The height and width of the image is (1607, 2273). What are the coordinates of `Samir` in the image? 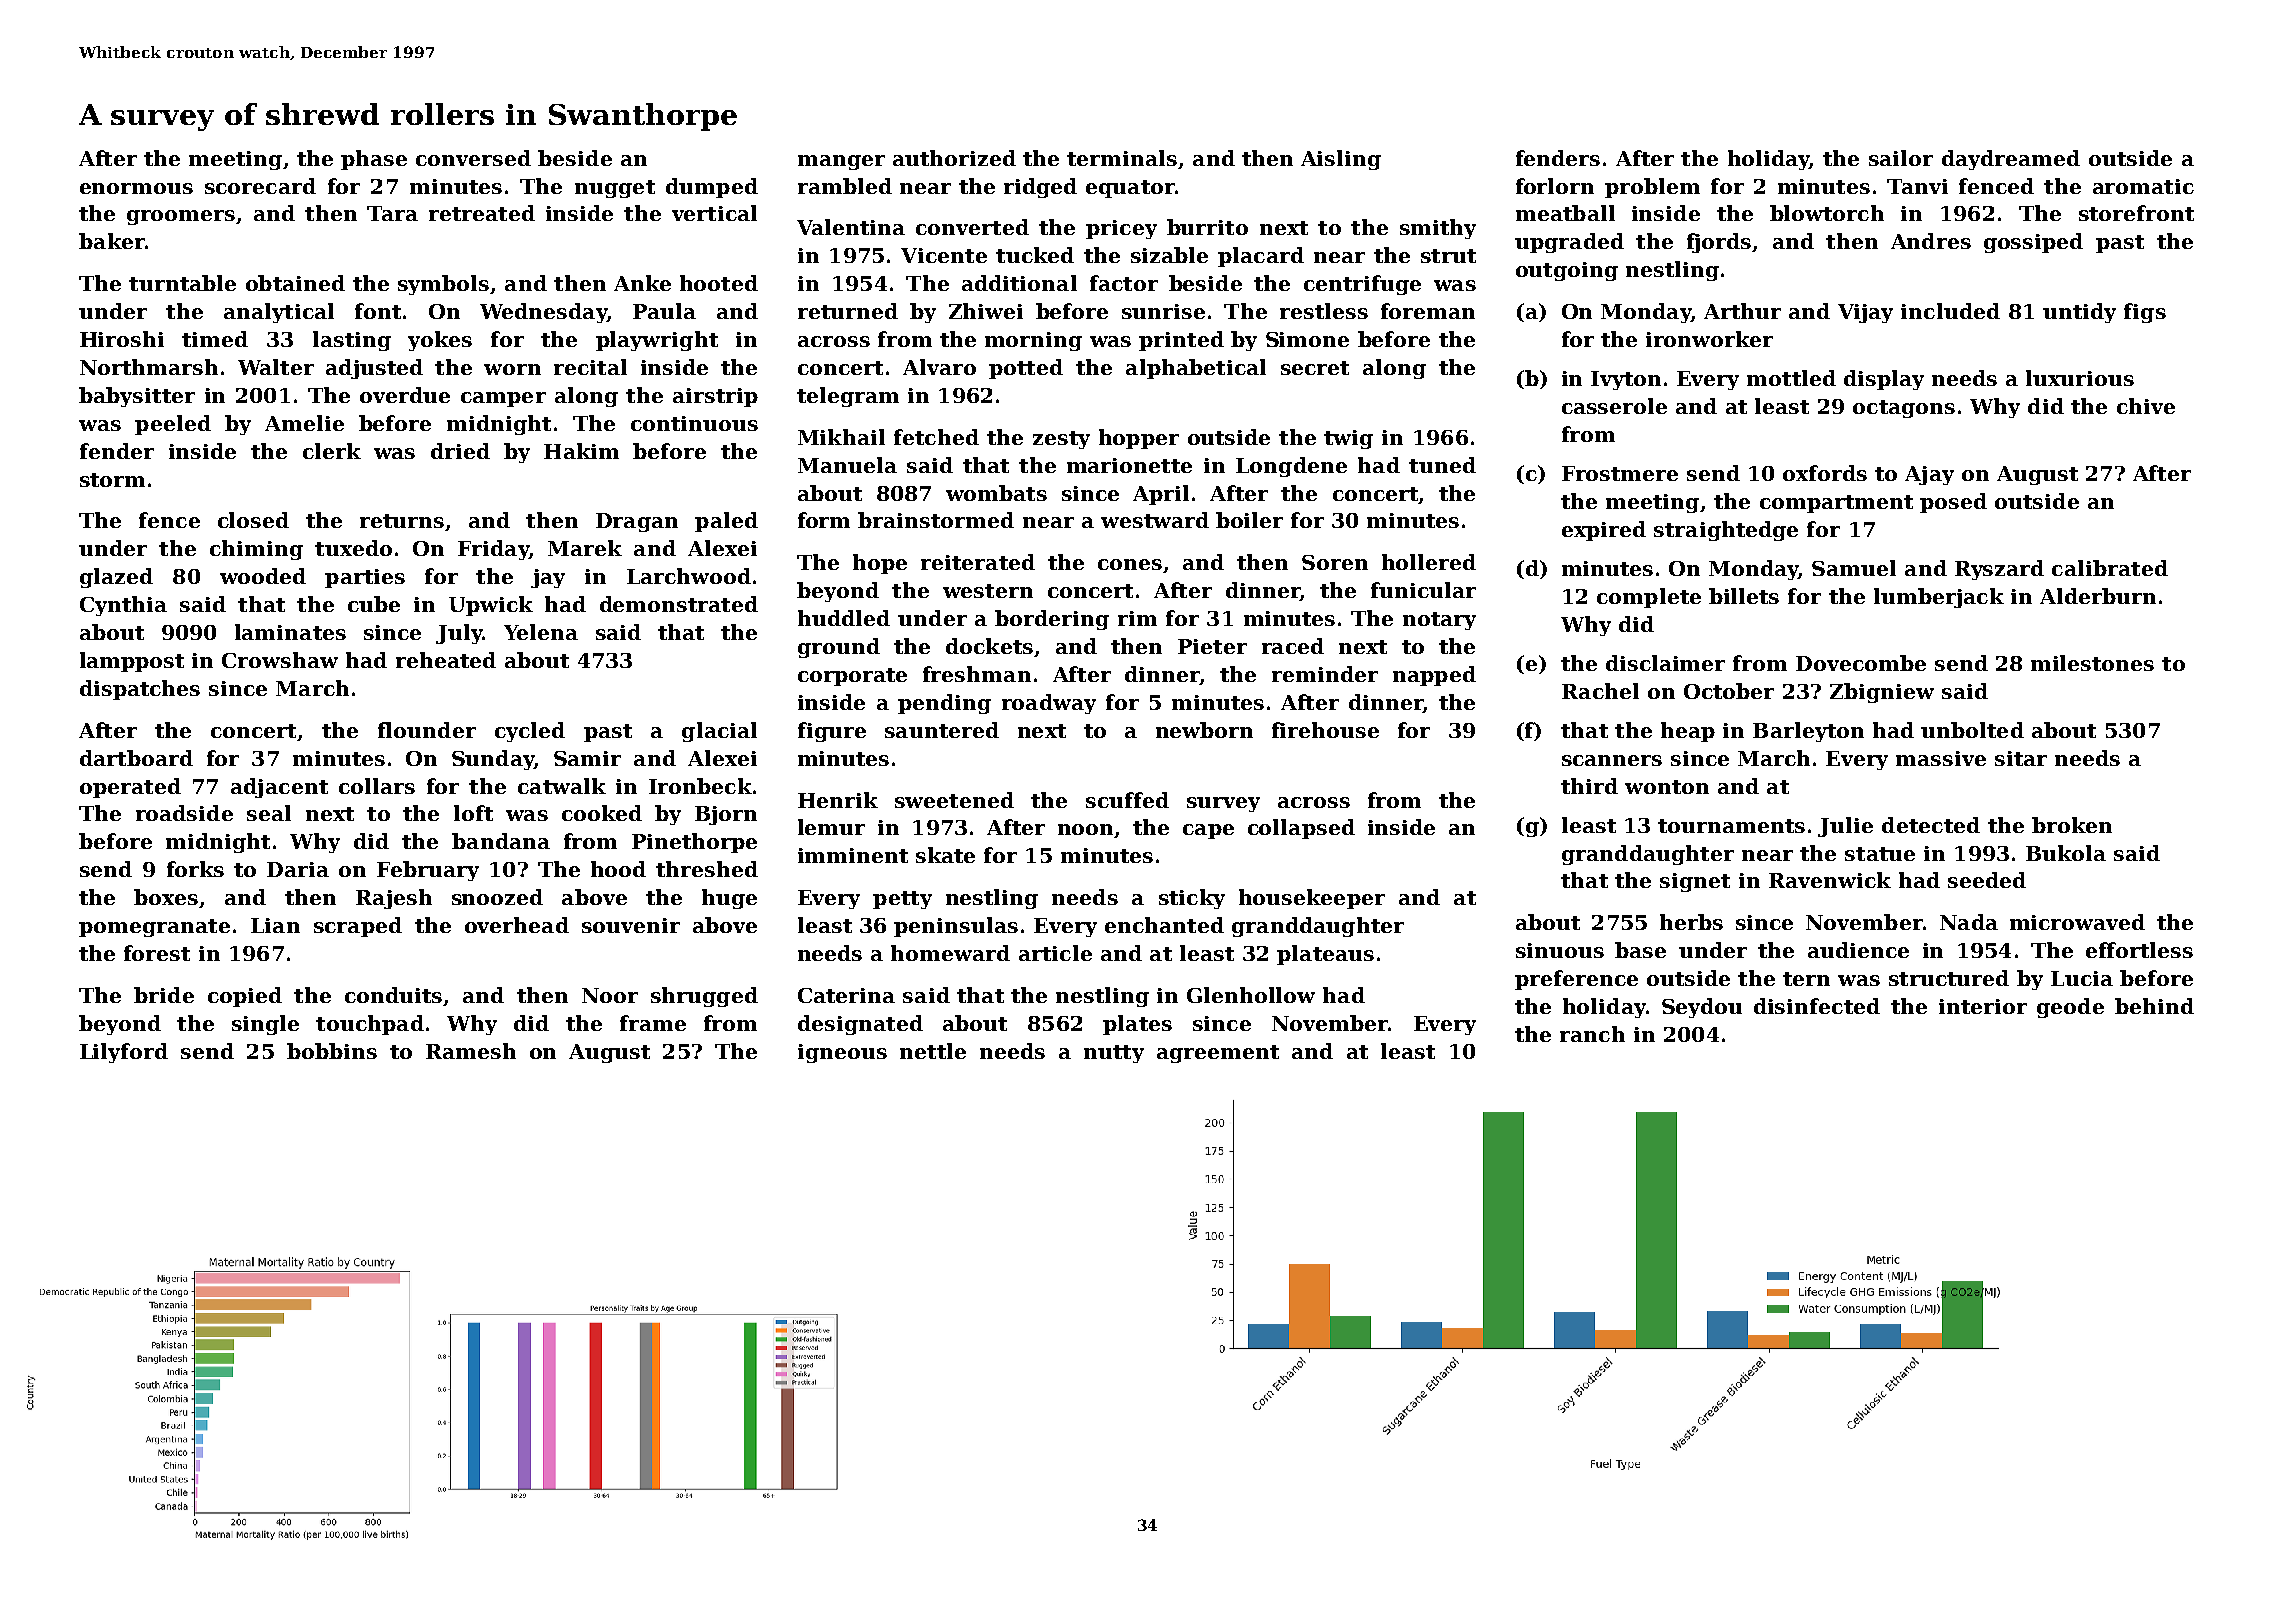 It's located at (587, 758).
